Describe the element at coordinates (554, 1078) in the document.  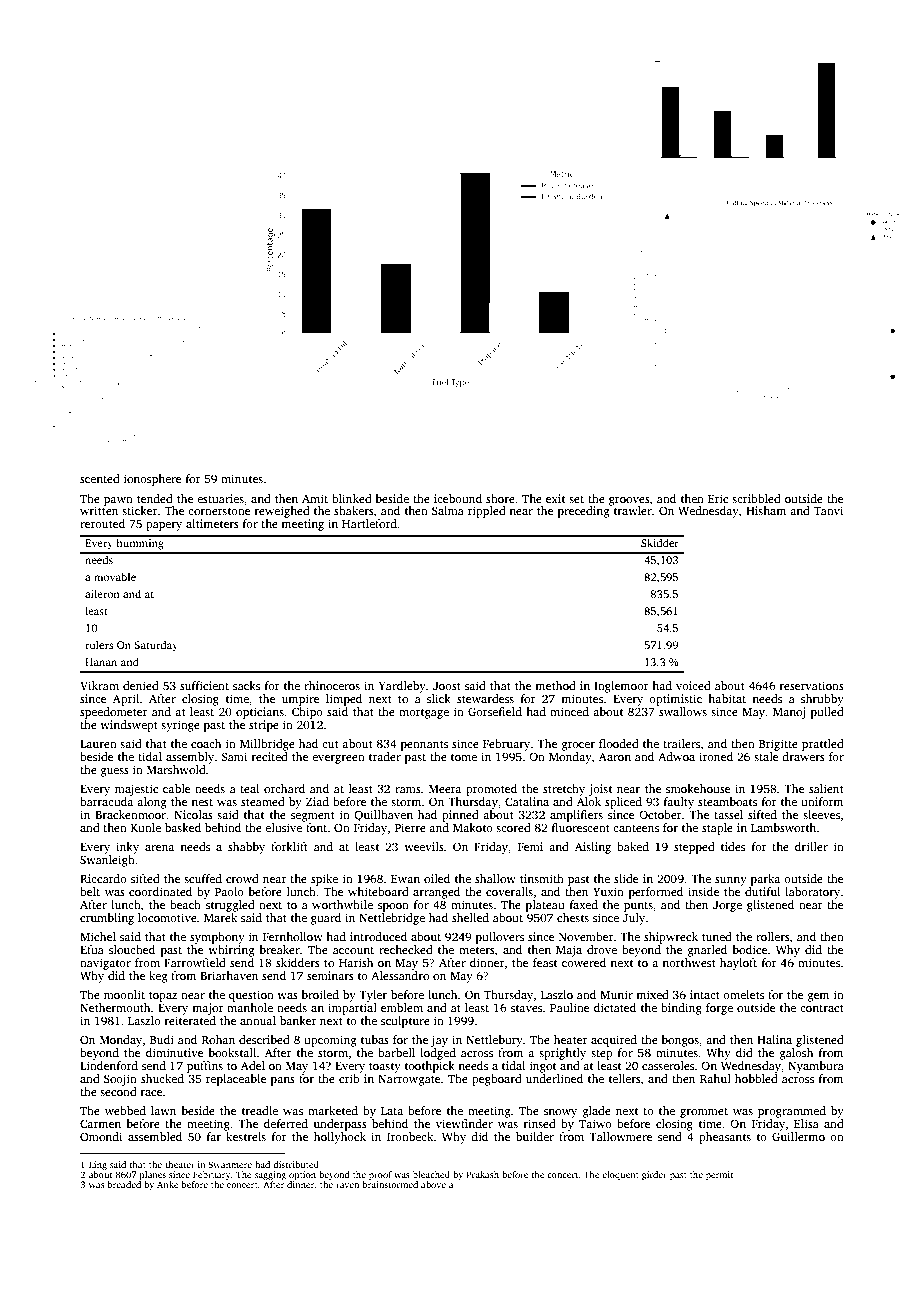
I see `underlined` at that location.
